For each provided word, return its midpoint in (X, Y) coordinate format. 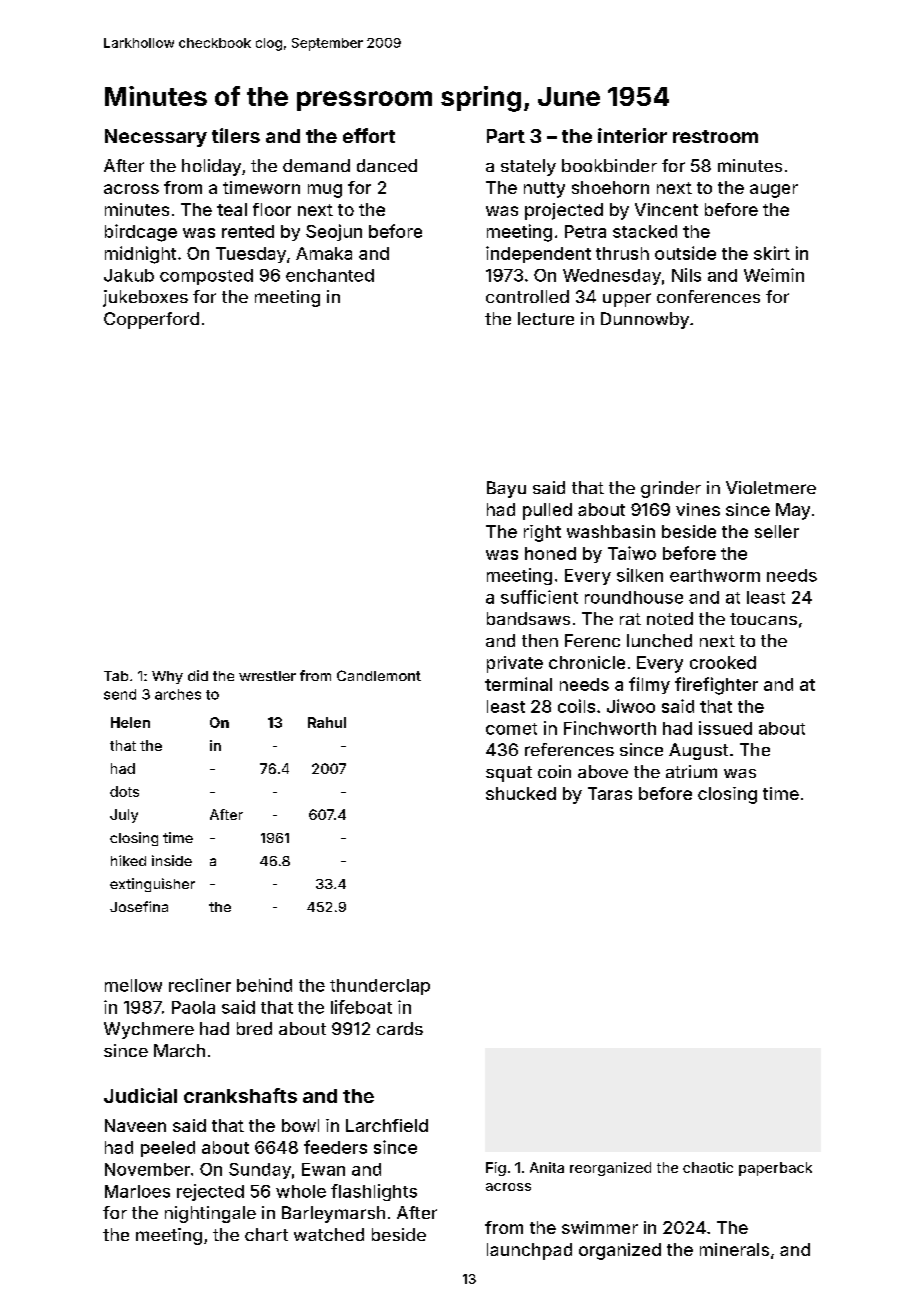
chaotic (708, 1167)
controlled (527, 296)
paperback (775, 1169)
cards (400, 1028)
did (198, 675)
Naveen (135, 1125)
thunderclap (380, 987)
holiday (211, 167)
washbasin (611, 531)
